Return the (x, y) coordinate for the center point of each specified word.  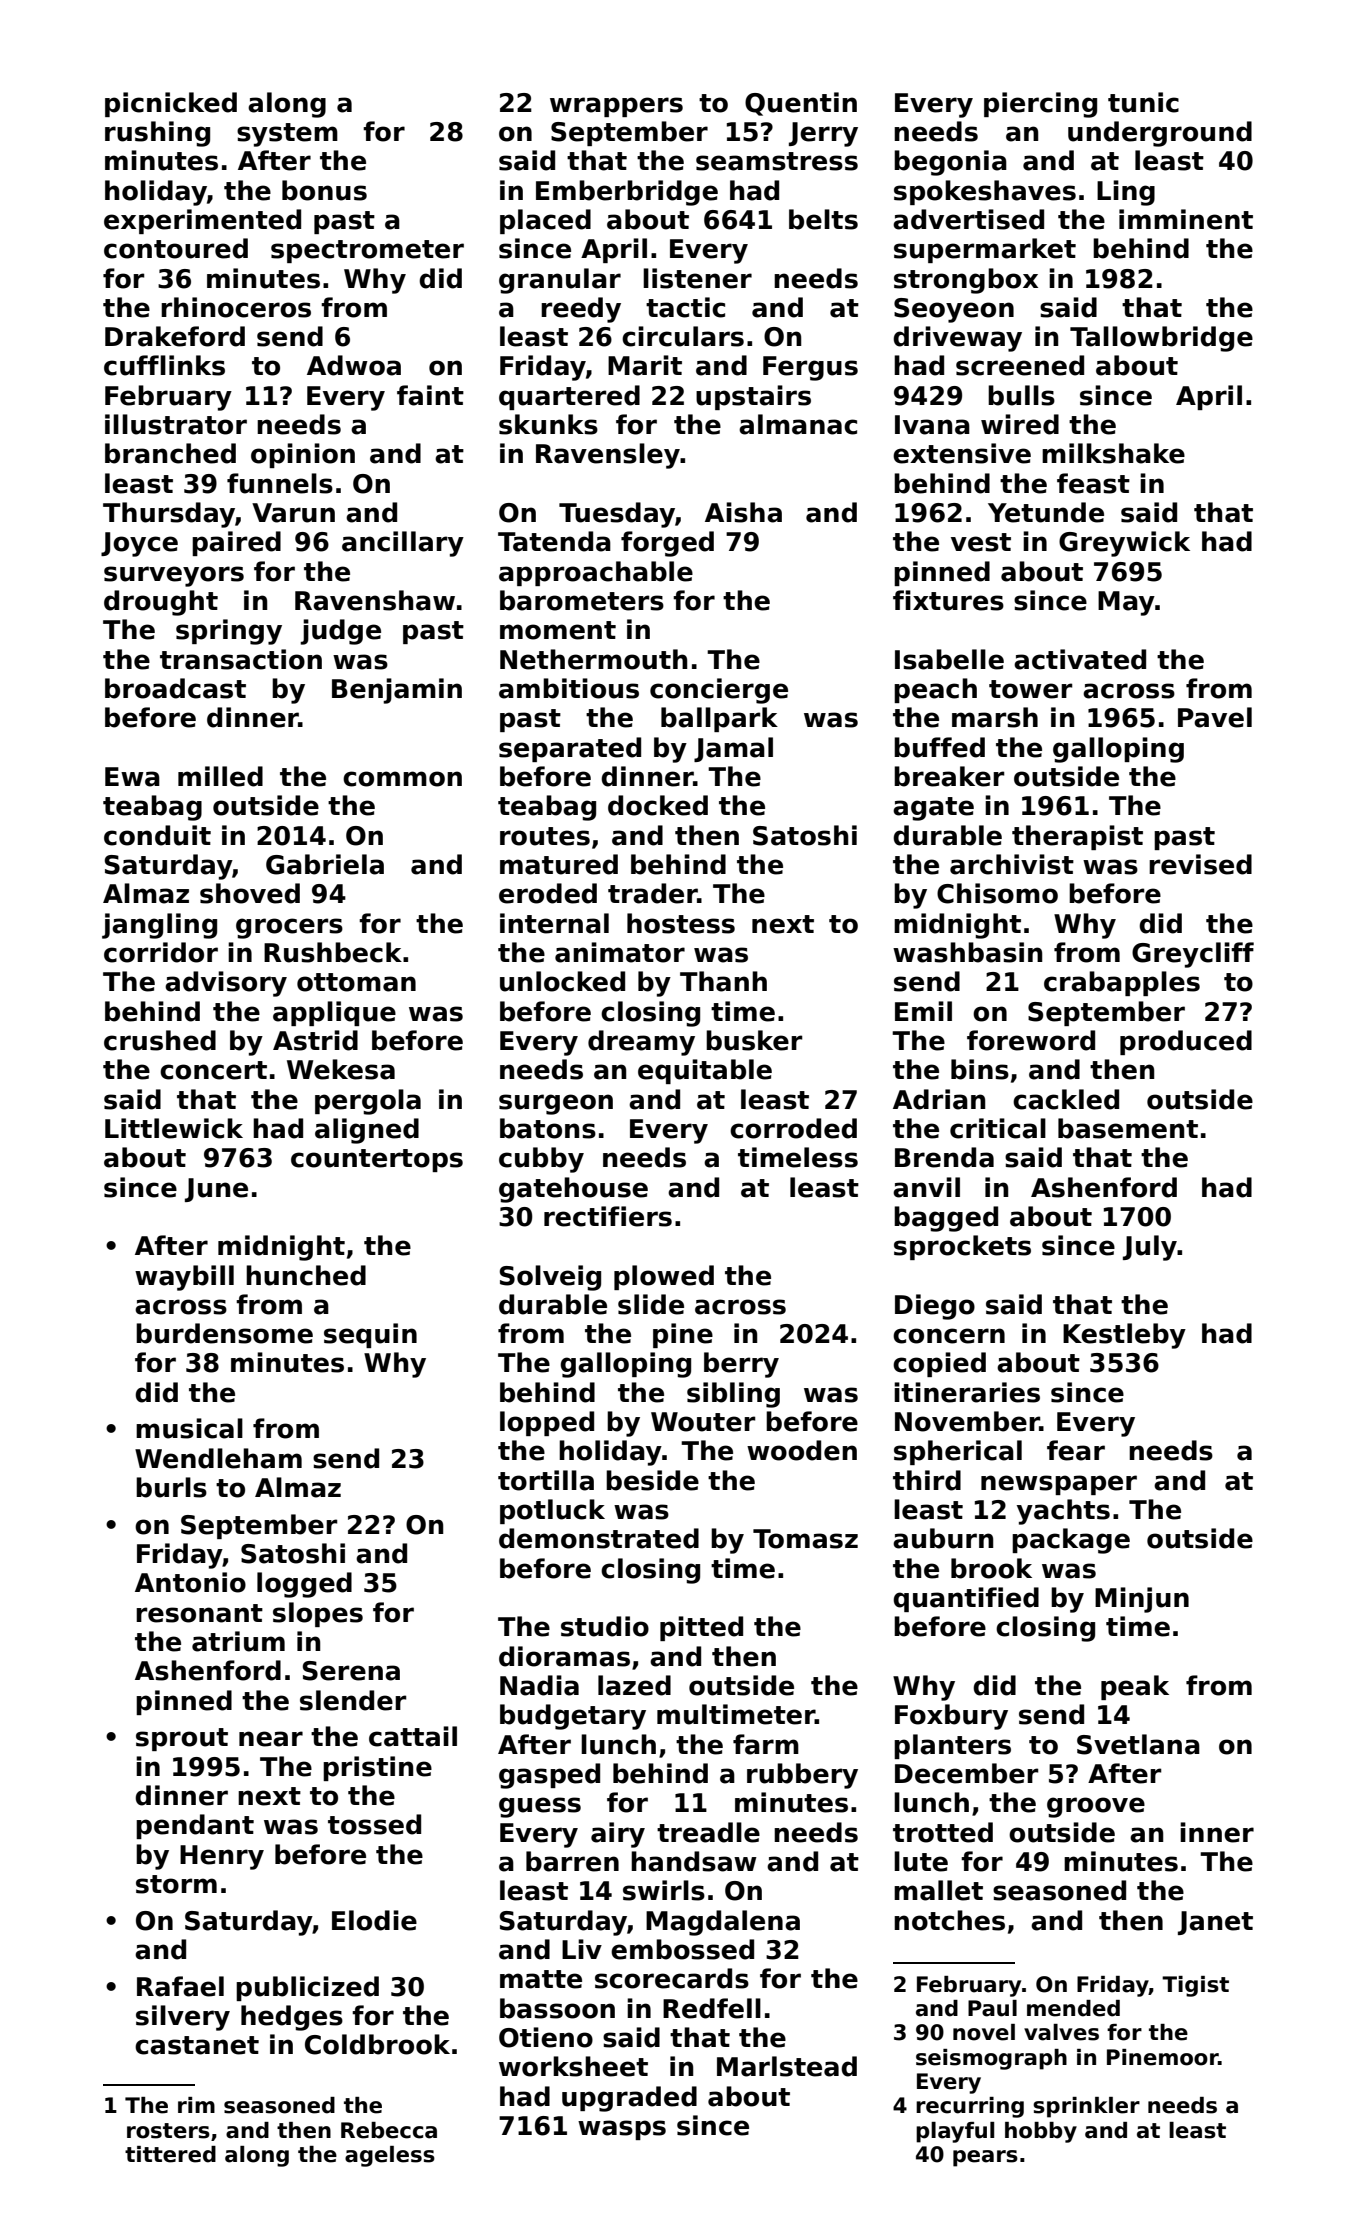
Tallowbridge (1161, 339)
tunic (1143, 102)
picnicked (171, 104)
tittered (170, 2154)
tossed (374, 1824)
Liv (582, 1949)
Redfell (712, 2008)
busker (754, 1040)
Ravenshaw (375, 600)
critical (998, 1128)
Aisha (743, 512)
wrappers (616, 107)
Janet (1215, 1923)
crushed (160, 1040)
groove (1096, 1807)
